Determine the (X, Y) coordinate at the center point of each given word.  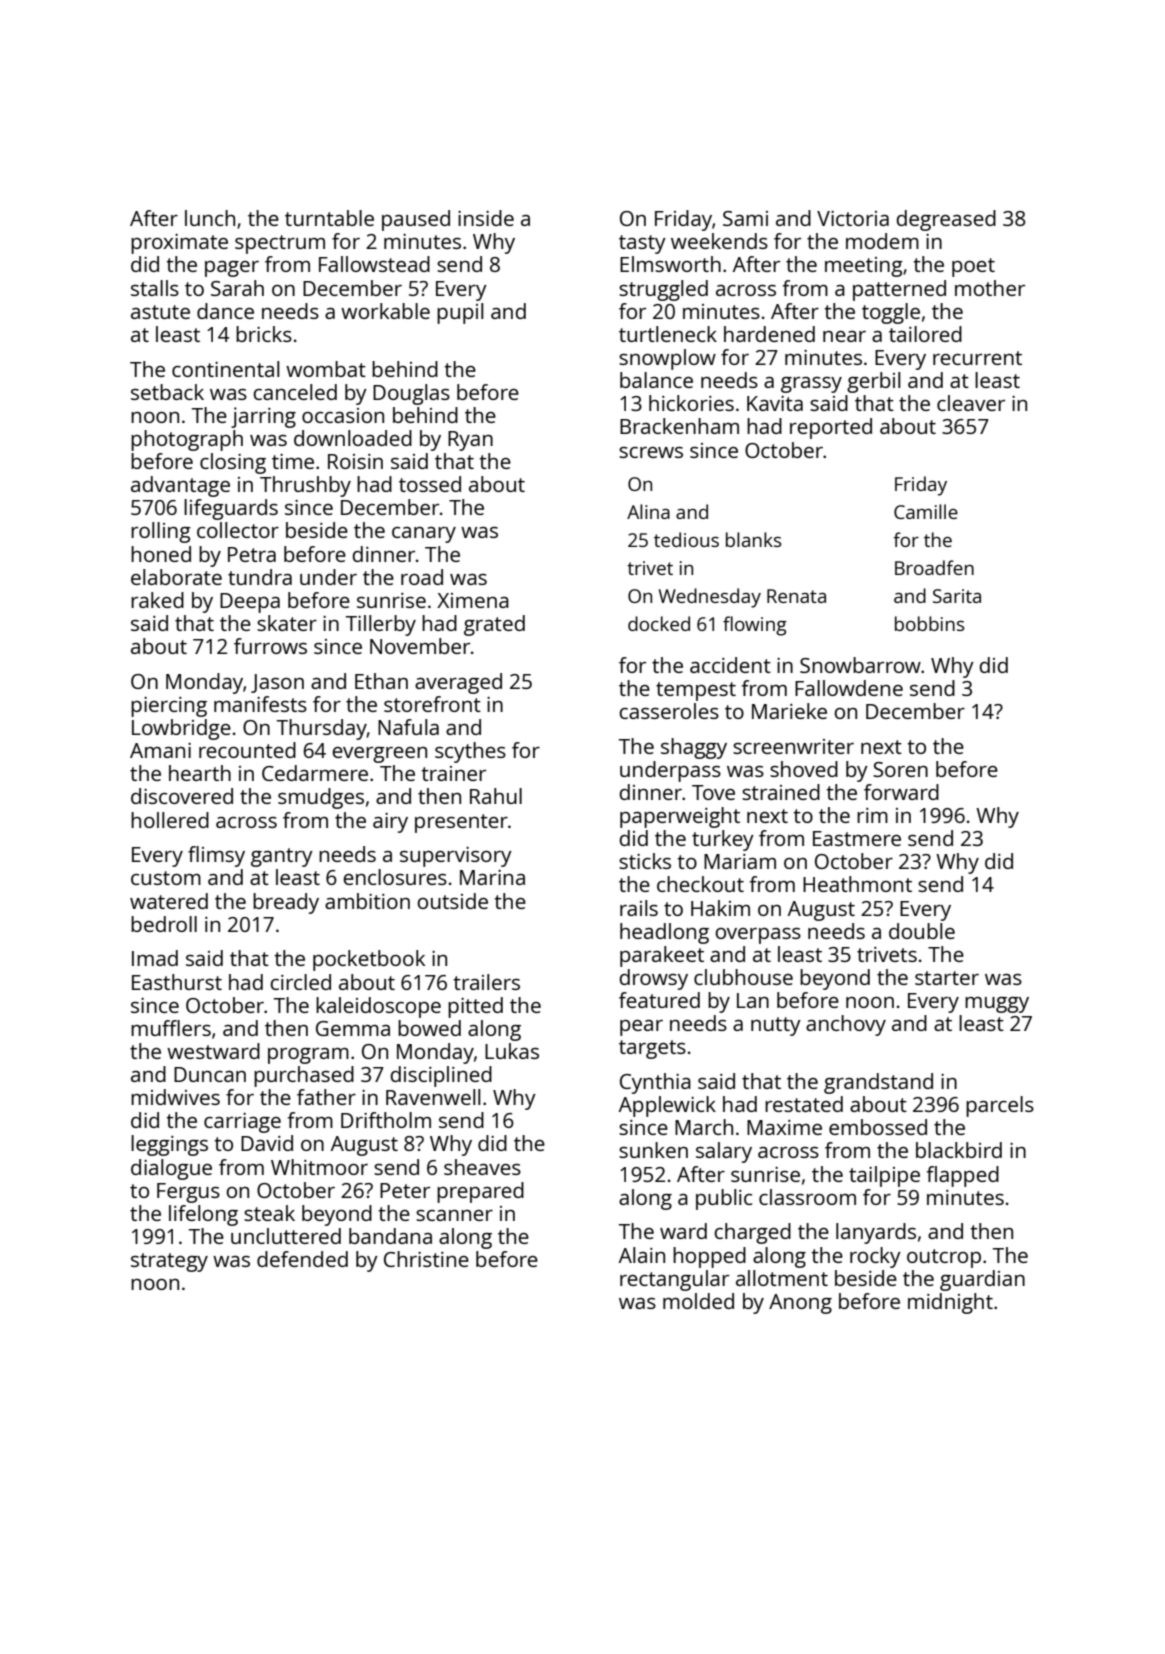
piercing (169, 707)
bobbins (930, 623)
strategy (169, 1262)
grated (494, 625)
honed (161, 554)
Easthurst (177, 982)
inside (486, 218)
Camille (926, 511)
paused (416, 220)
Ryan (470, 441)
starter (947, 978)
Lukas (512, 1051)
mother (990, 288)
